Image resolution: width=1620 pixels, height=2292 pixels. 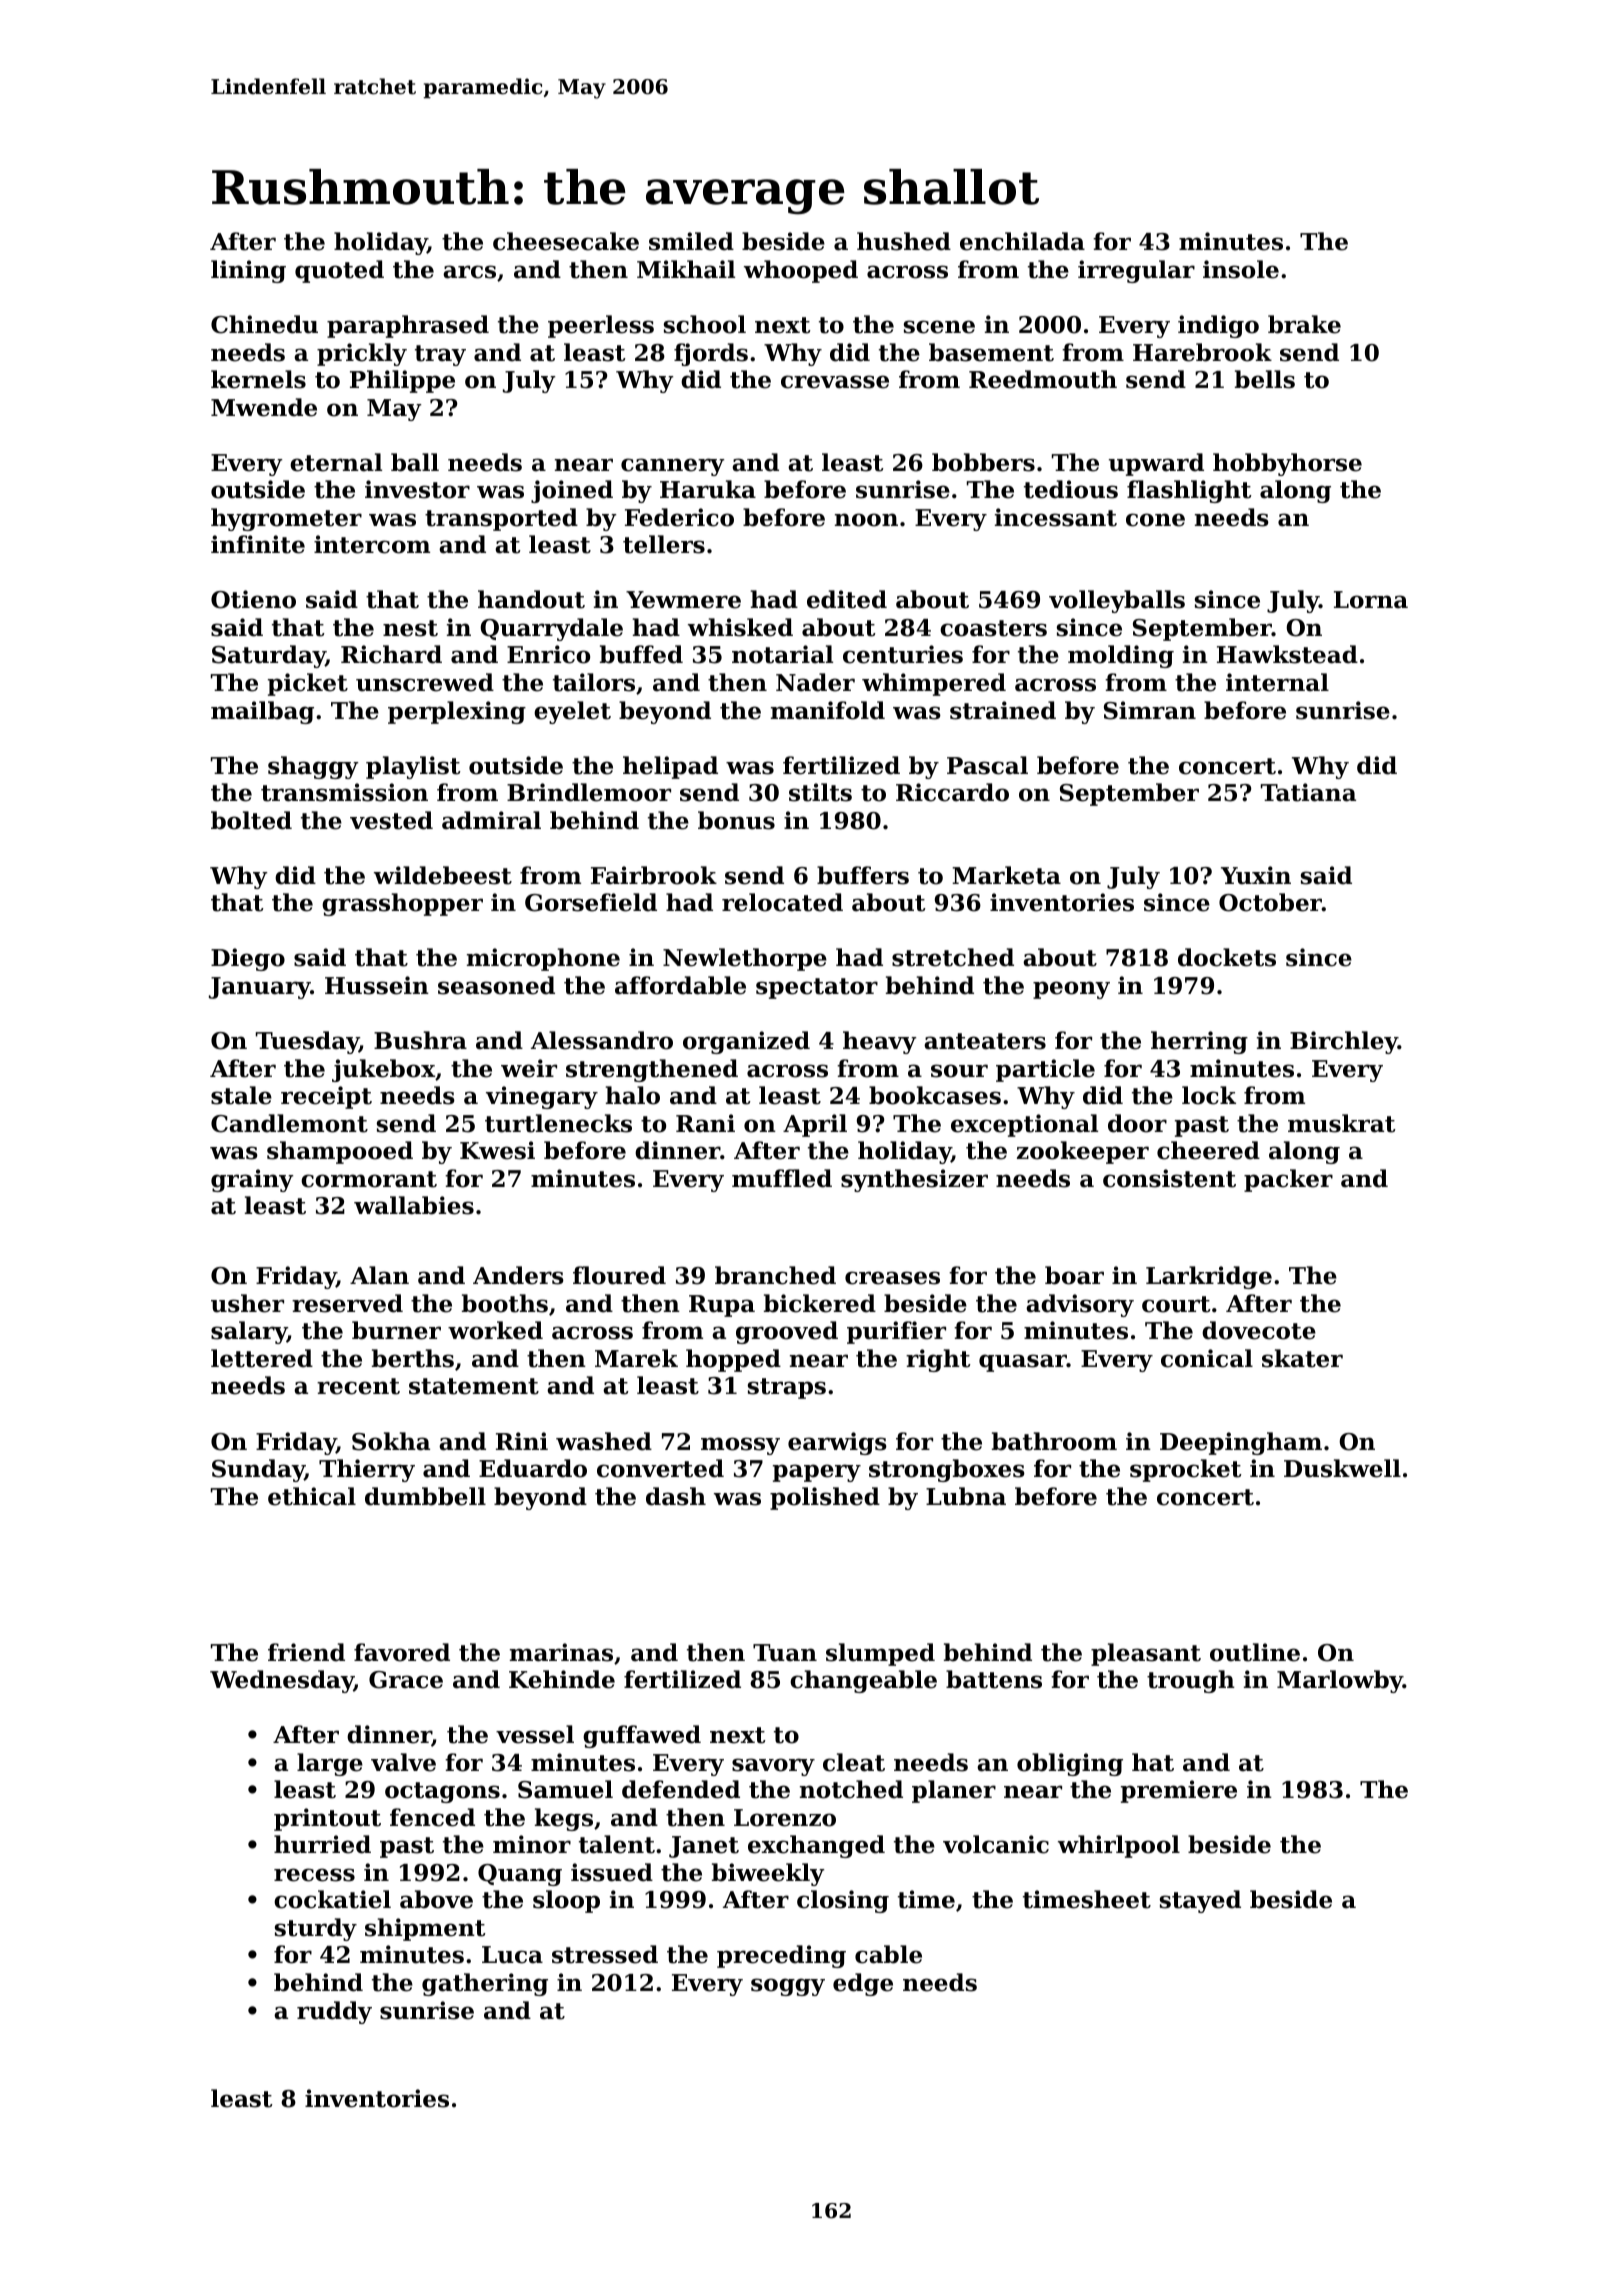 I want to click on April, so click(x=815, y=1125).
